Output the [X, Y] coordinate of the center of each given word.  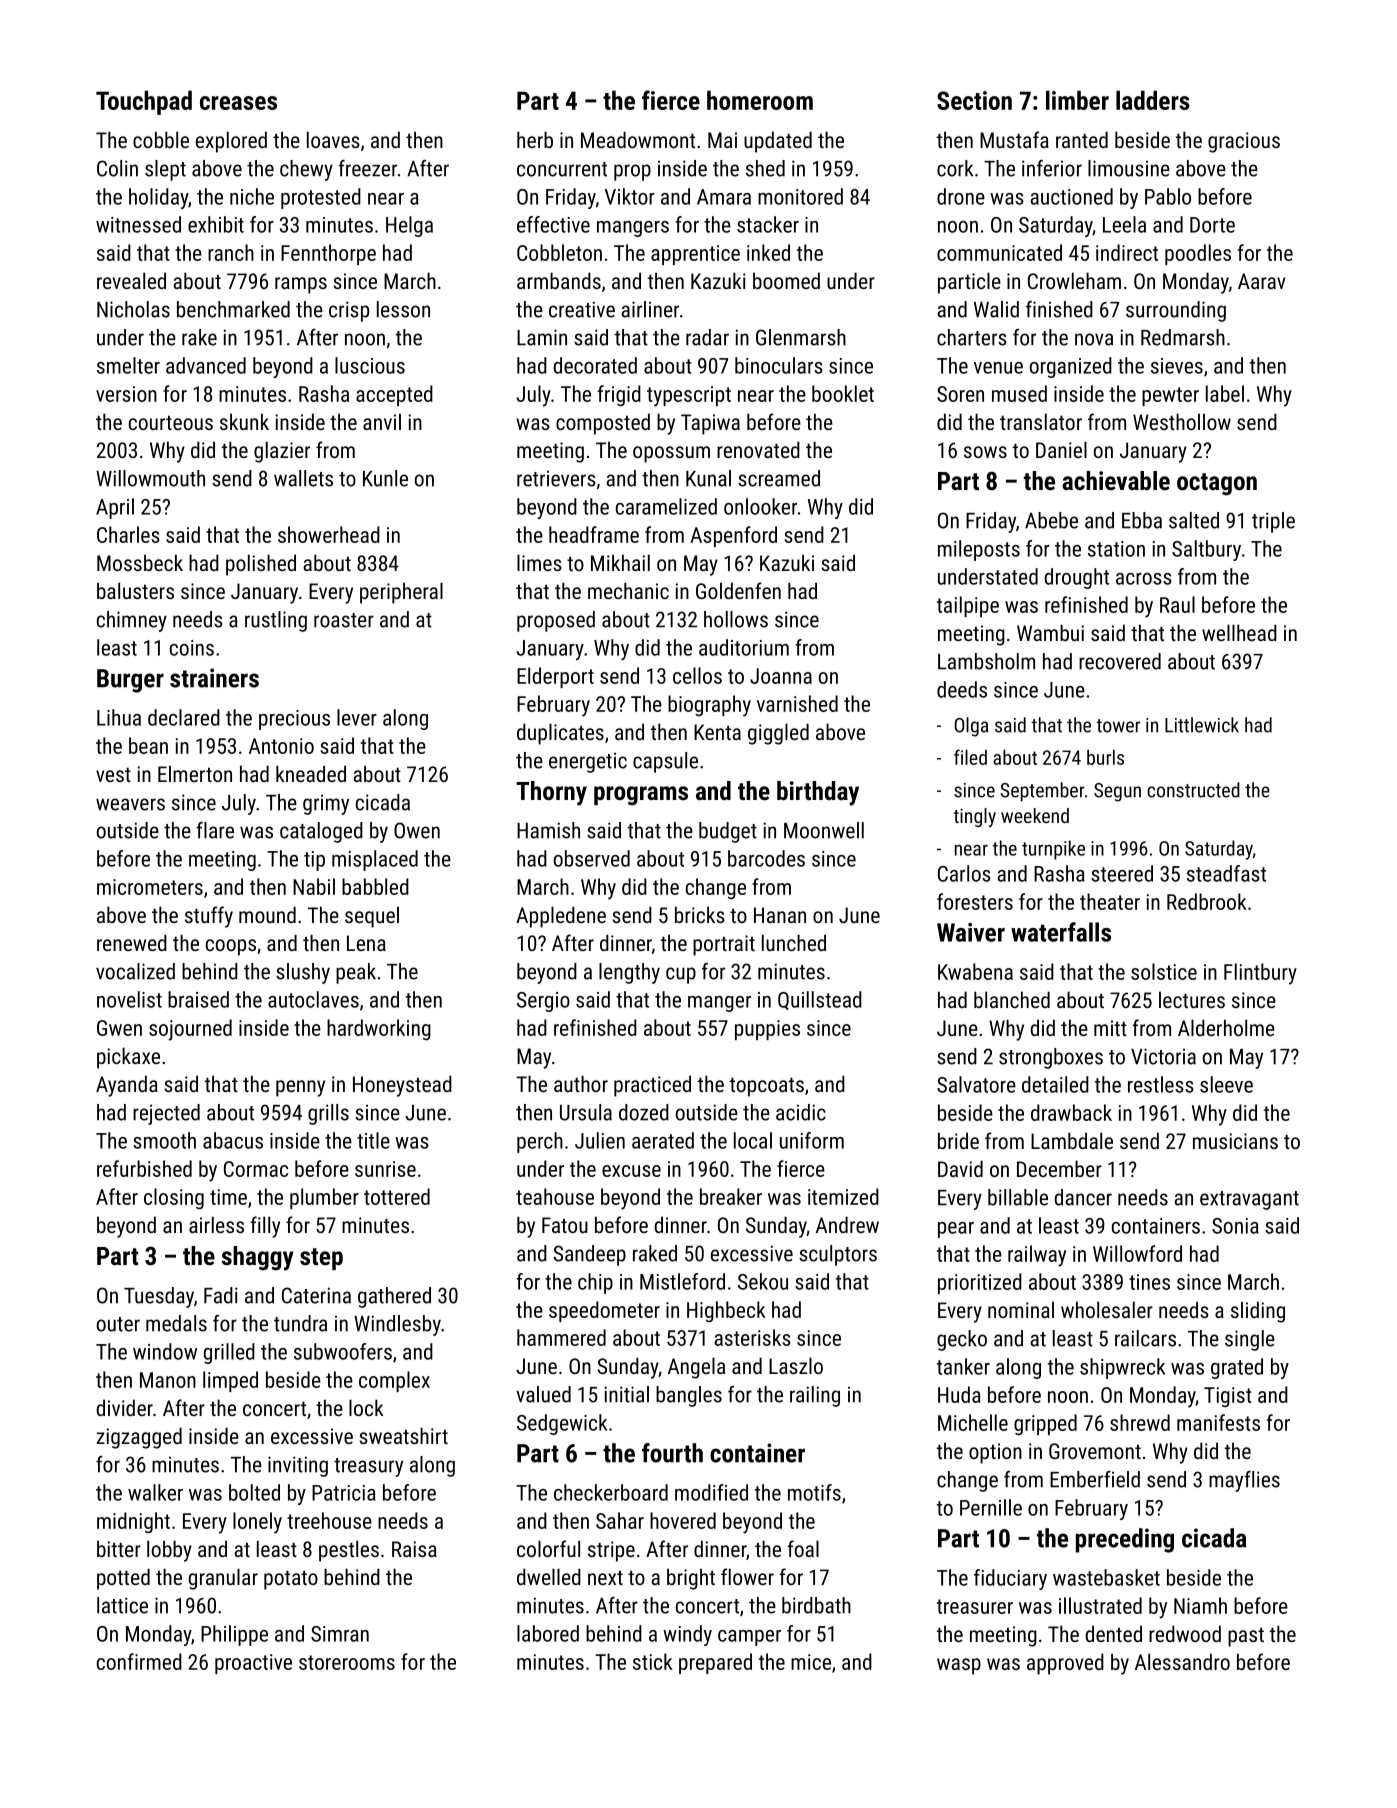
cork [955, 168]
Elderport [555, 677]
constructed [1193, 790]
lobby [169, 1551]
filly [265, 1227]
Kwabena [975, 971]
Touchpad [144, 102]
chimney [132, 621]
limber [1077, 100]
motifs [814, 1492]
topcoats [766, 1087]
